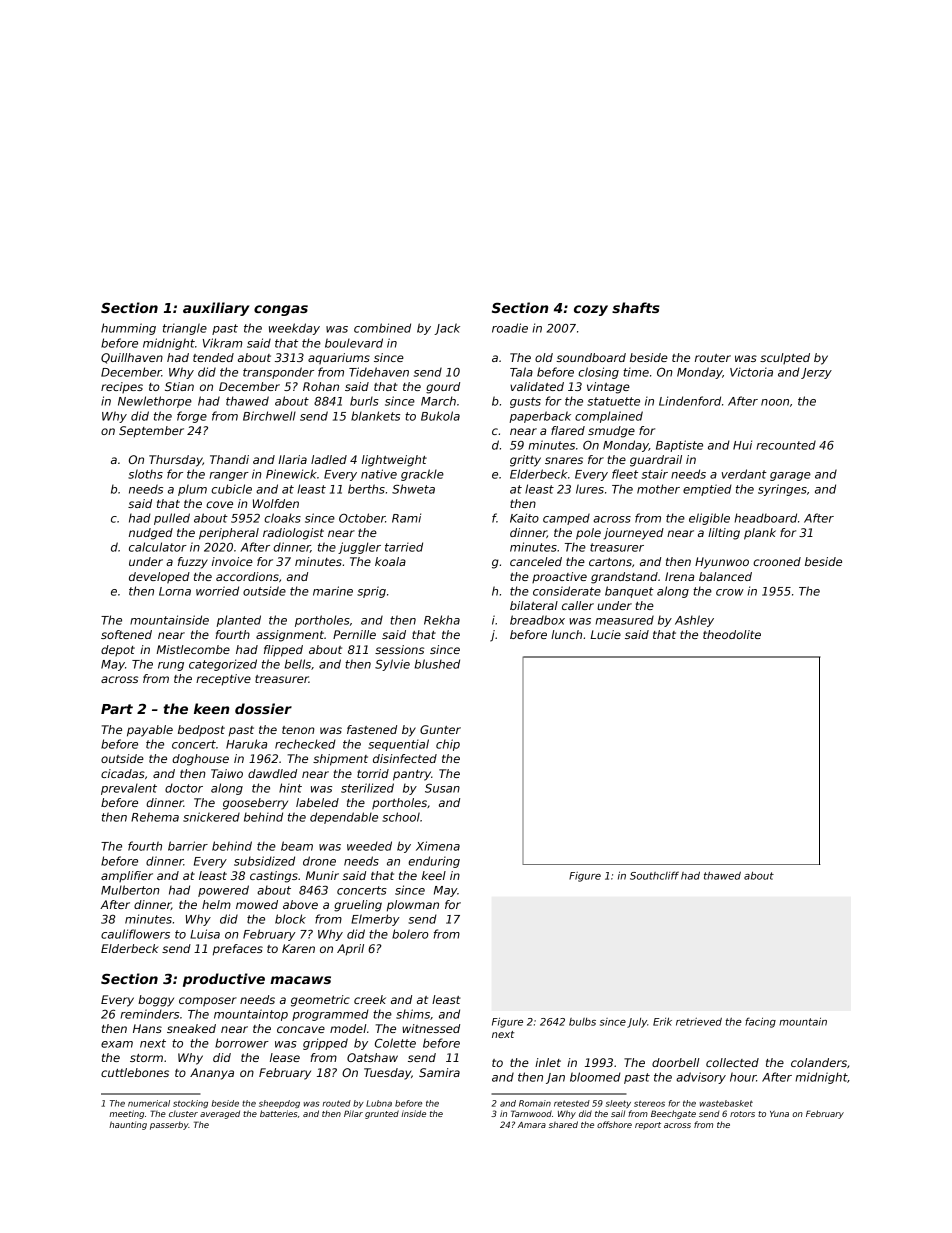 The height and width of the image is (1233, 952). Describe the element at coordinates (536, 561) in the image. I see `canceled` at that location.
